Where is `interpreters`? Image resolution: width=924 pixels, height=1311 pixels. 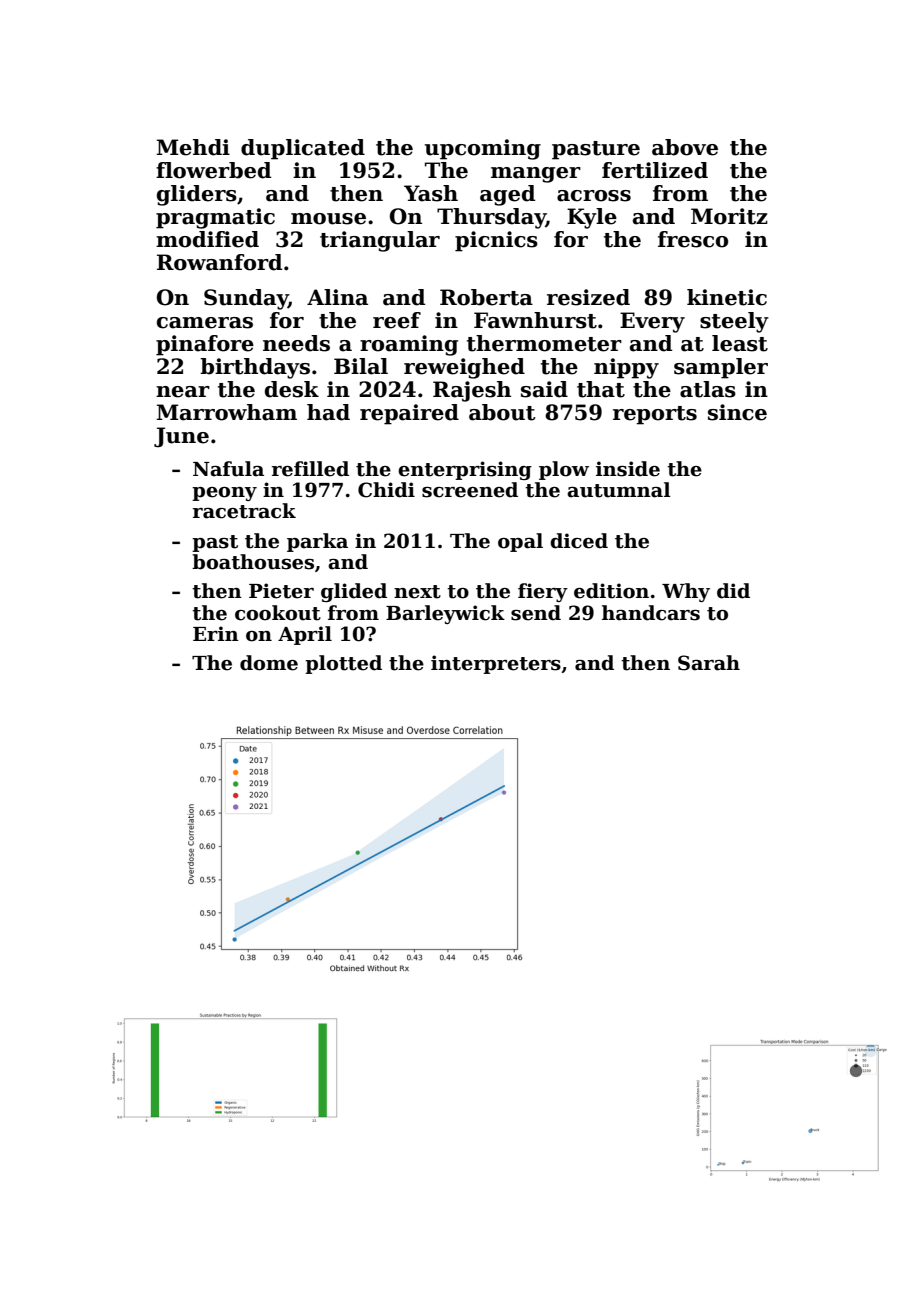
interpreters is located at coordinates (496, 664).
